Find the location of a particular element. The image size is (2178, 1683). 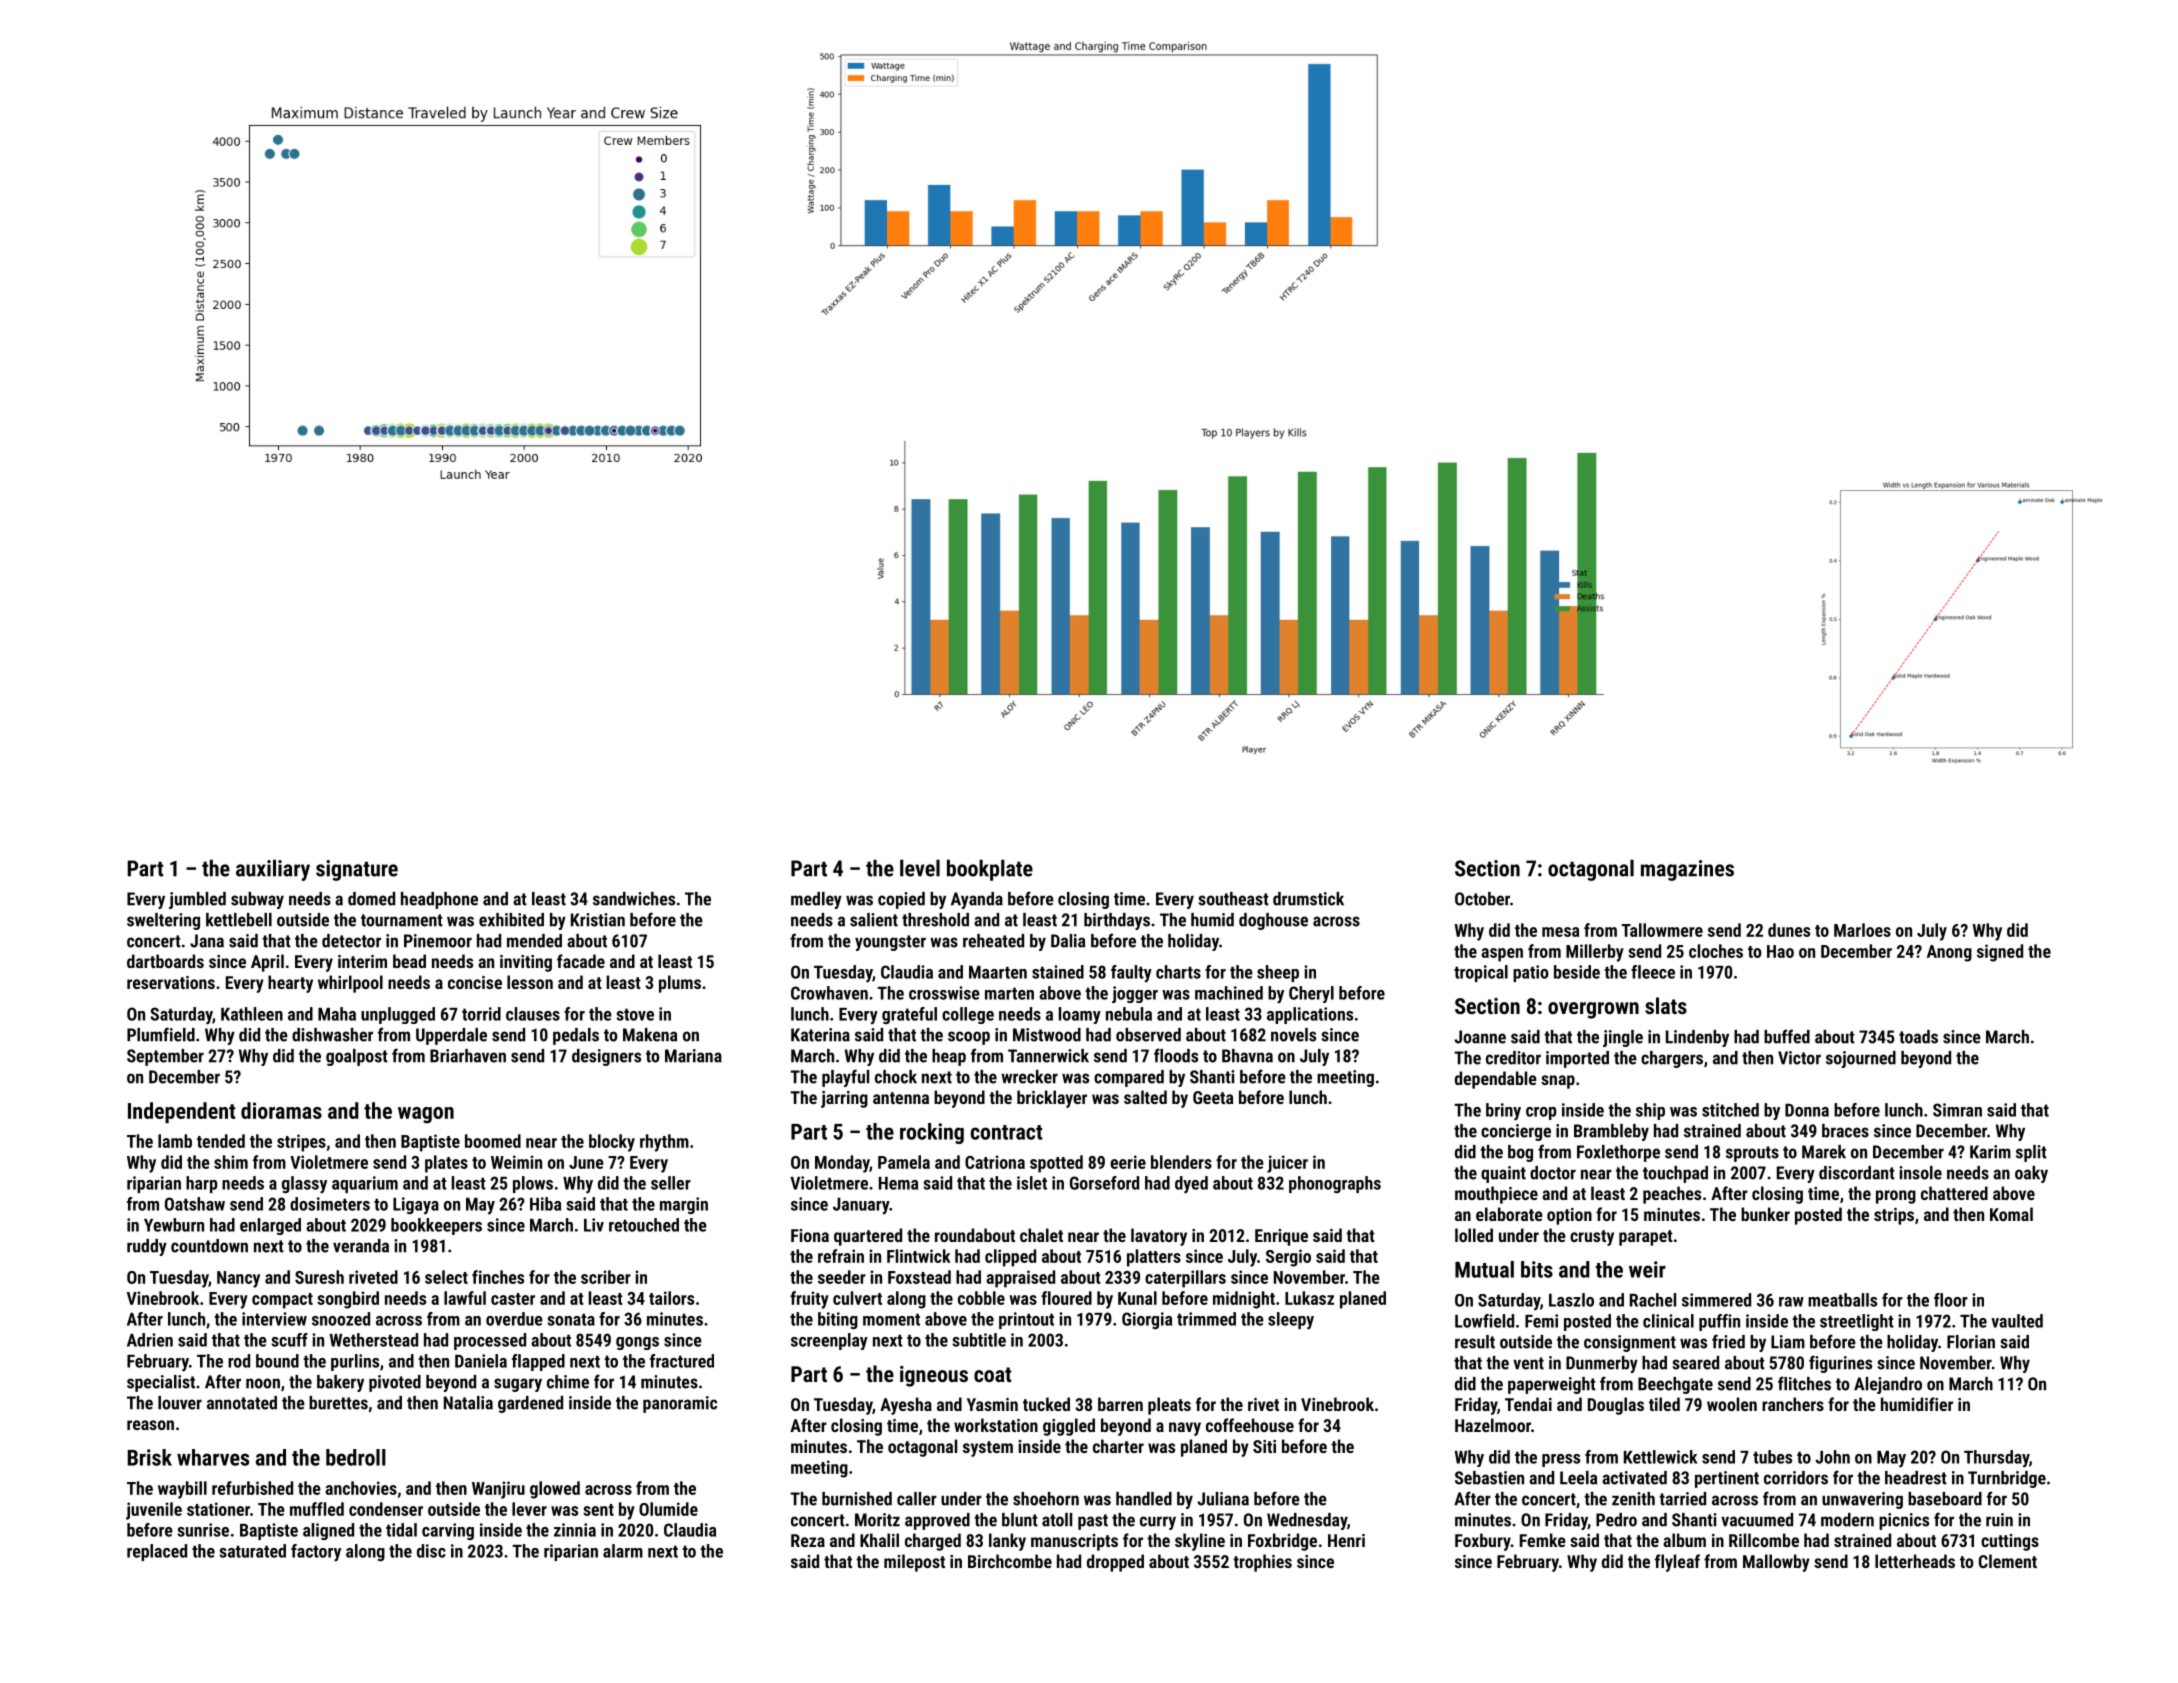

bookplate is located at coordinates (990, 870).
